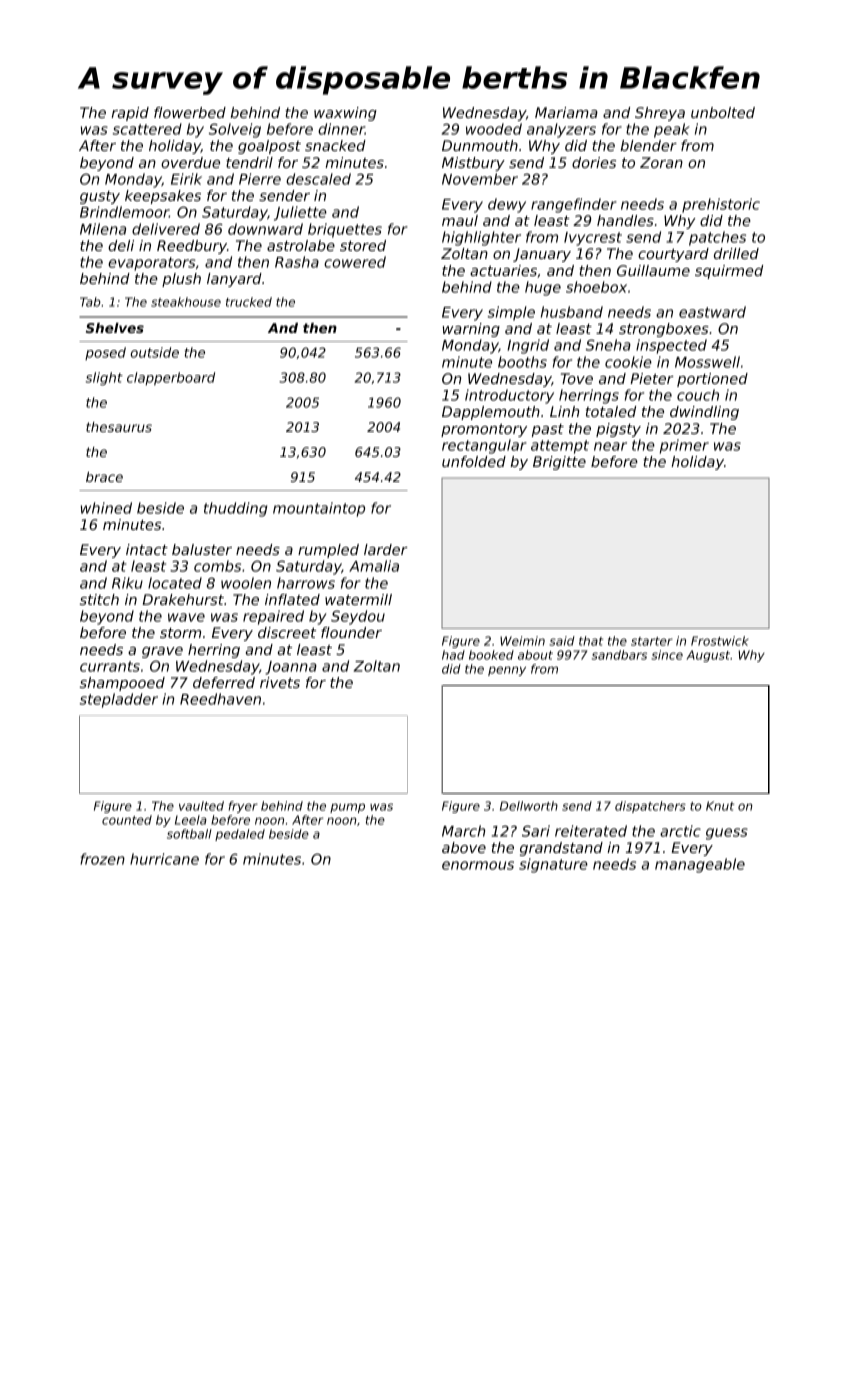 This image has width=849, height=1400. What do you see at coordinates (102, 859) in the image?
I see `frozen` at bounding box center [102, 859].
